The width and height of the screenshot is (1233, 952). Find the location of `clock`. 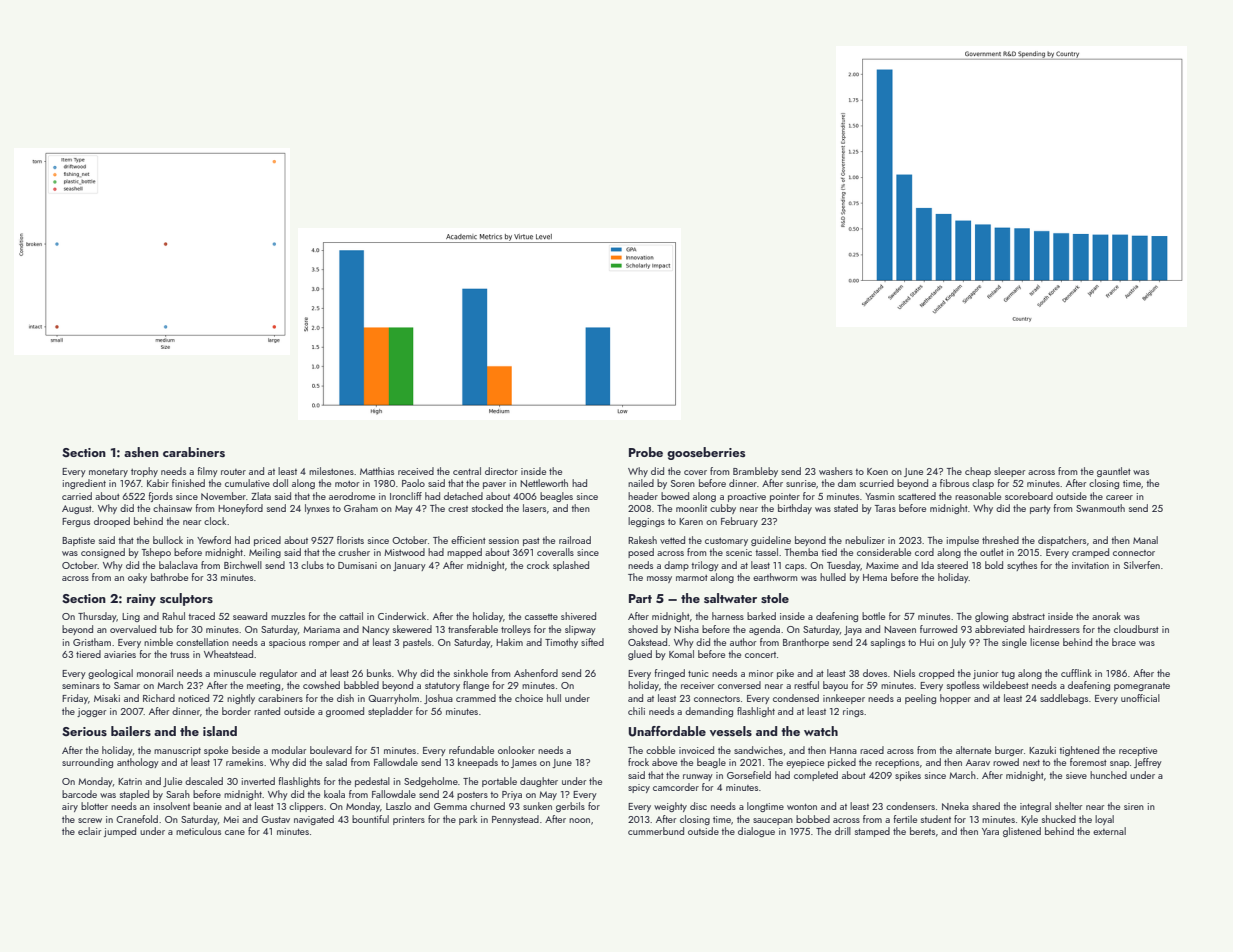

clock is located at coordinates (215, 521).
